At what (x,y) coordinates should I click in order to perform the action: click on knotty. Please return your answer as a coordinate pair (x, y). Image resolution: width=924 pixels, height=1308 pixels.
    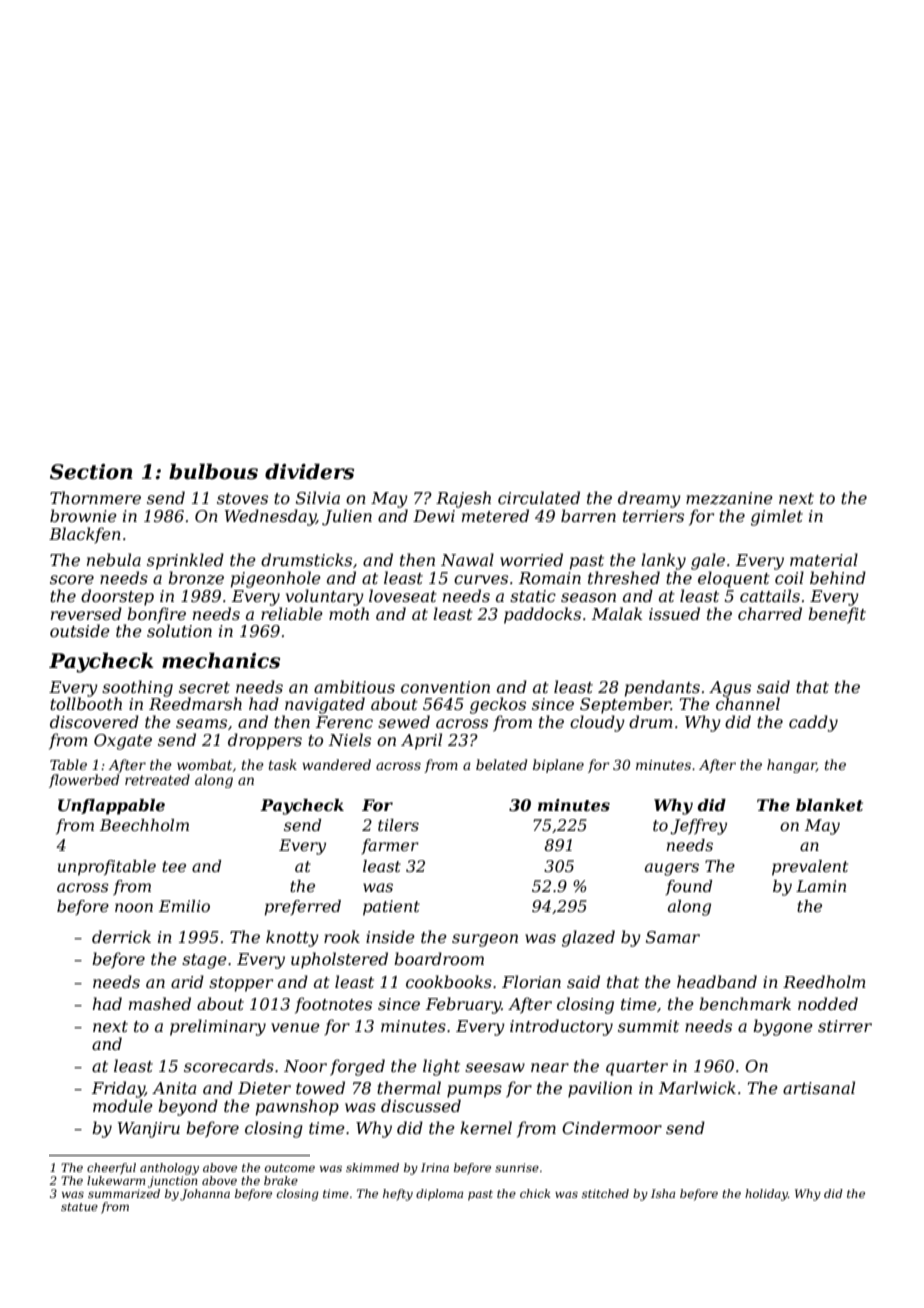
    Looking at the image, I should click on (292, 938).
